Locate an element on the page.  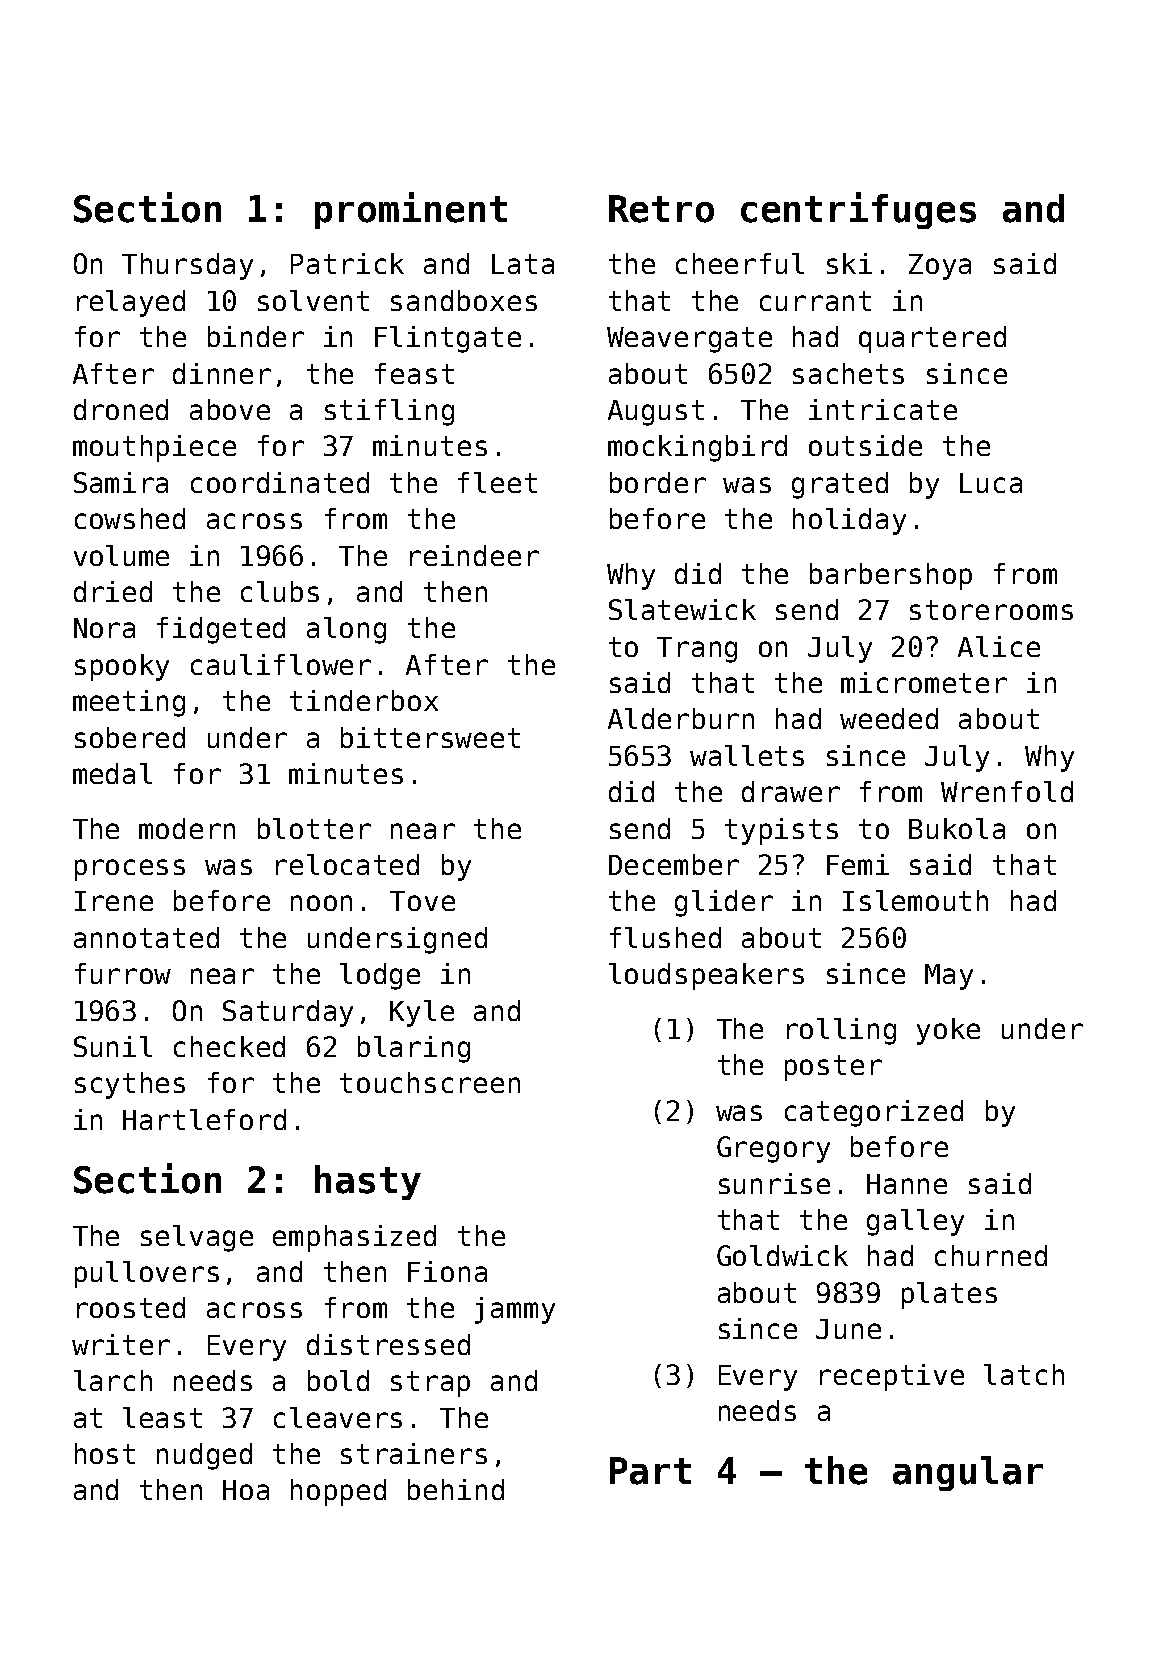
Thursday is located at coordinates (187, 266).
